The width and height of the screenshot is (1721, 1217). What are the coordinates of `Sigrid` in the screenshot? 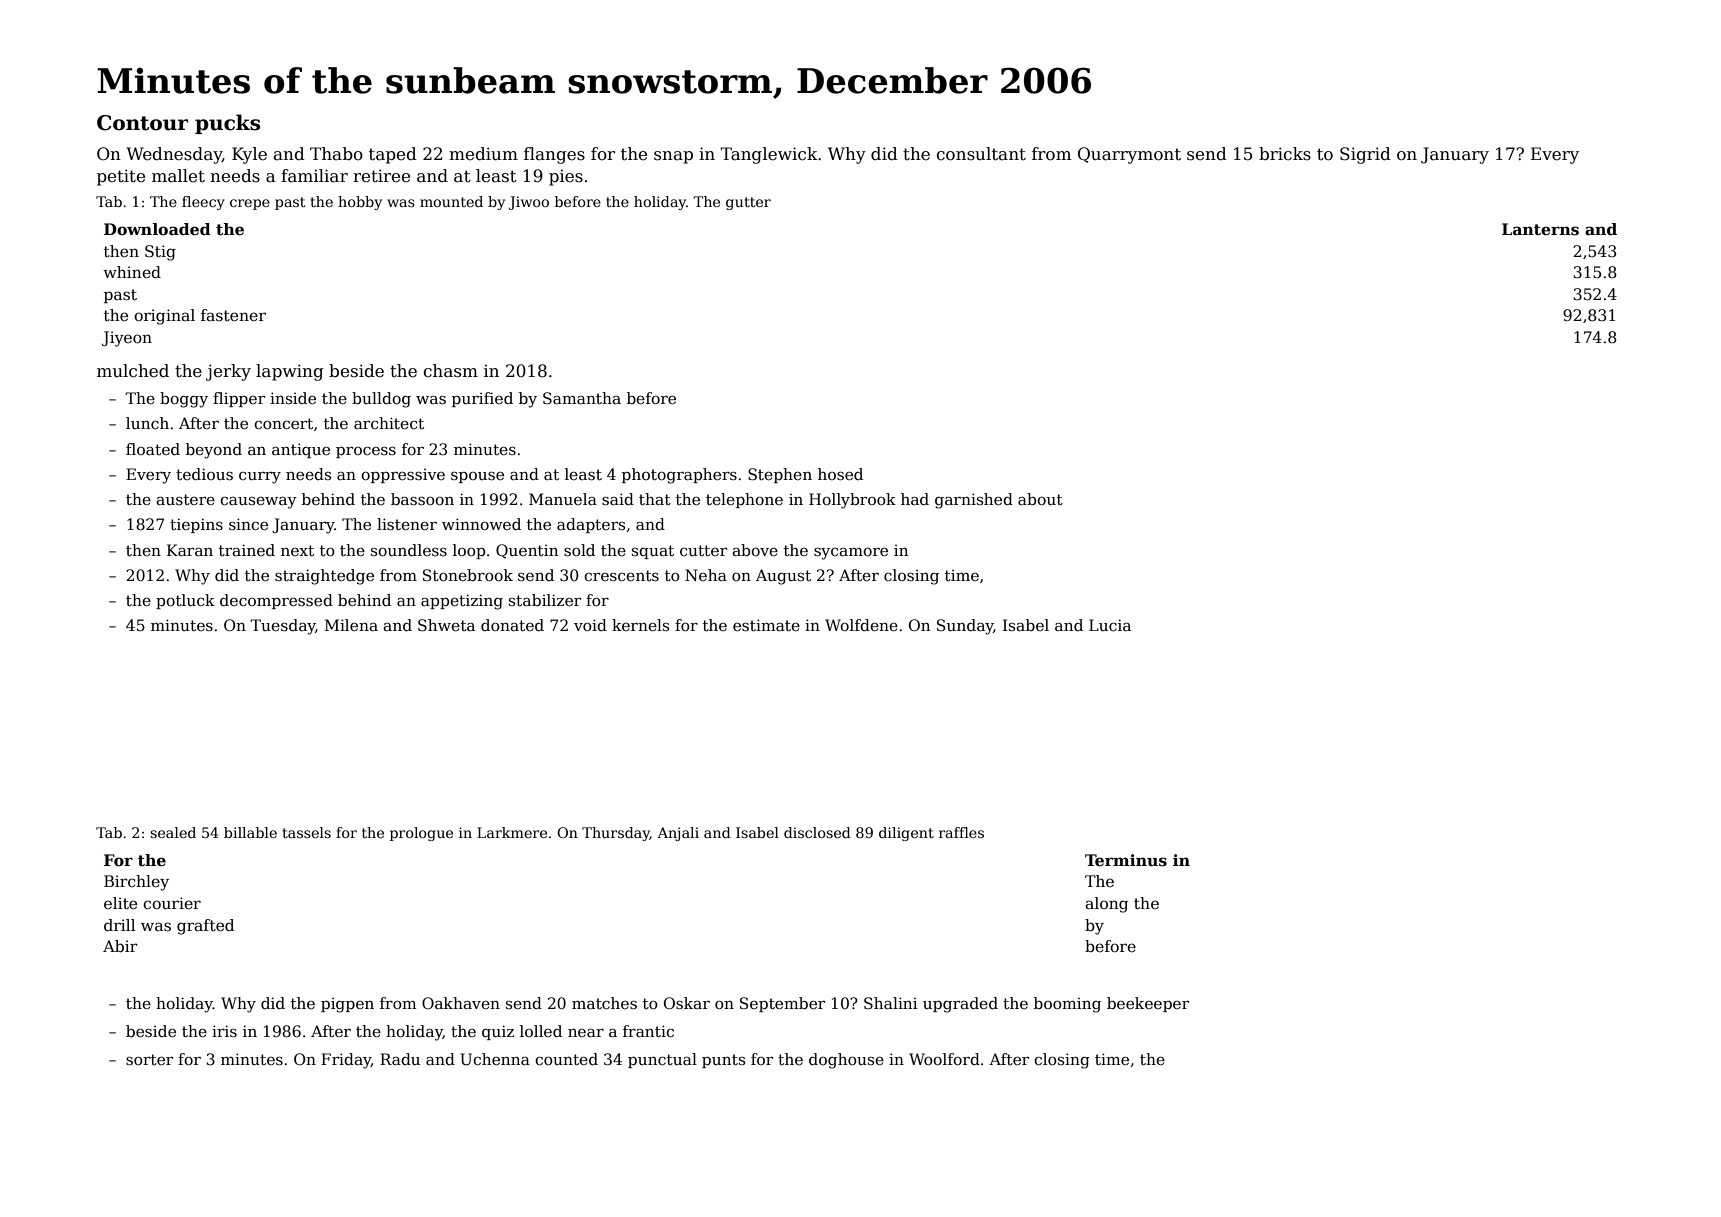 It's located at (1365, 155).
